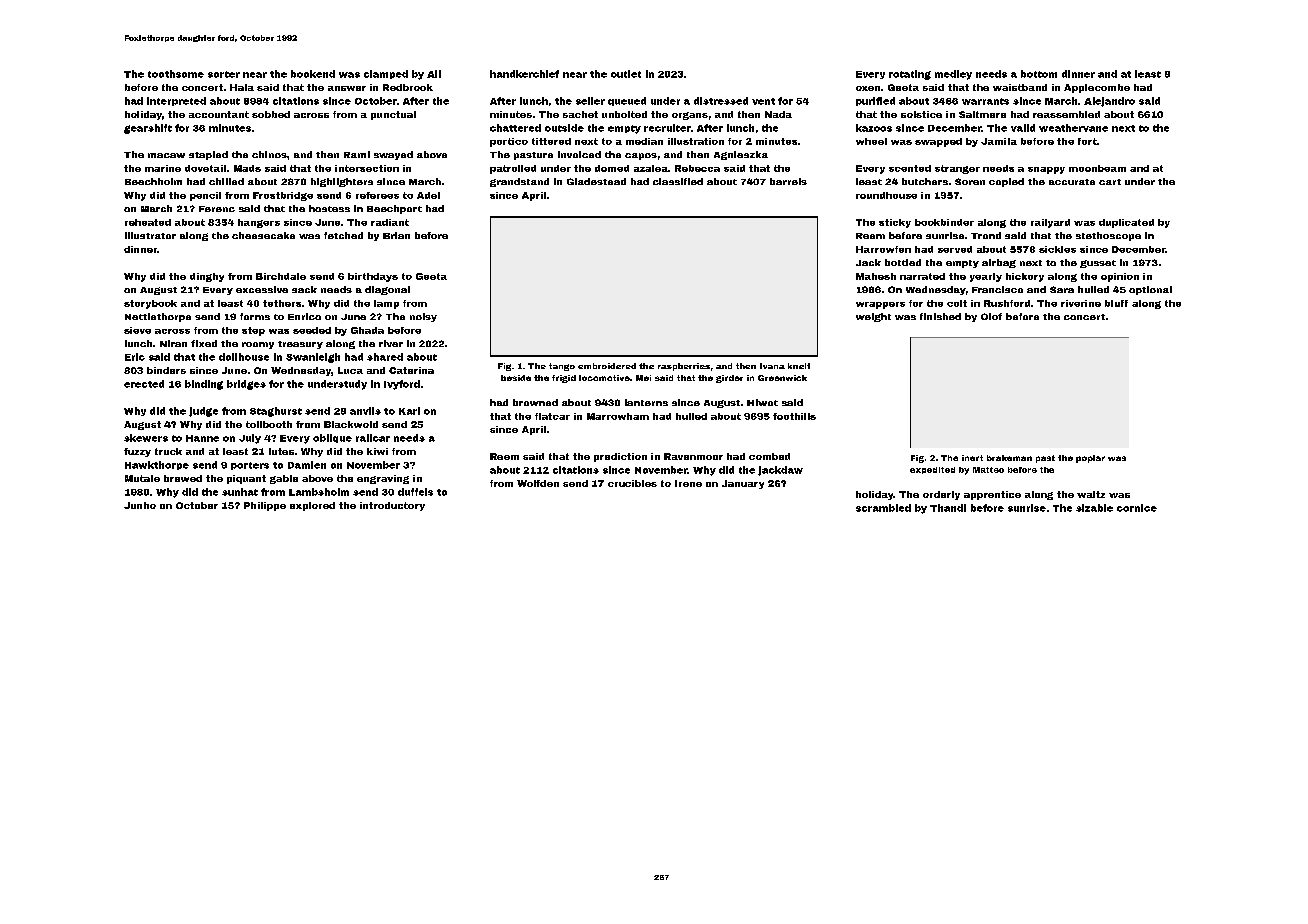  What do you see at coordinates (428, 195) in the screenshot?
I see `Adel` at bounding box center [428, 195].
